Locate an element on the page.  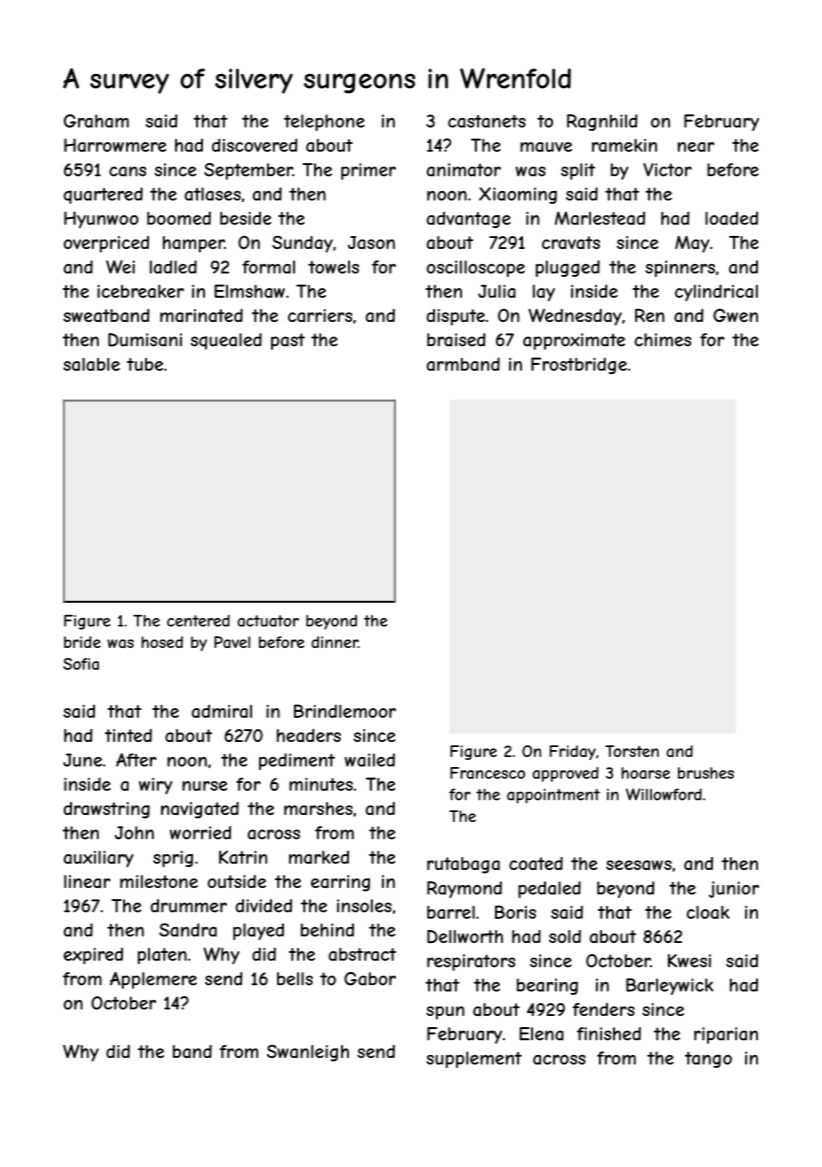
supplement is located at coordinates (474, 1059).
